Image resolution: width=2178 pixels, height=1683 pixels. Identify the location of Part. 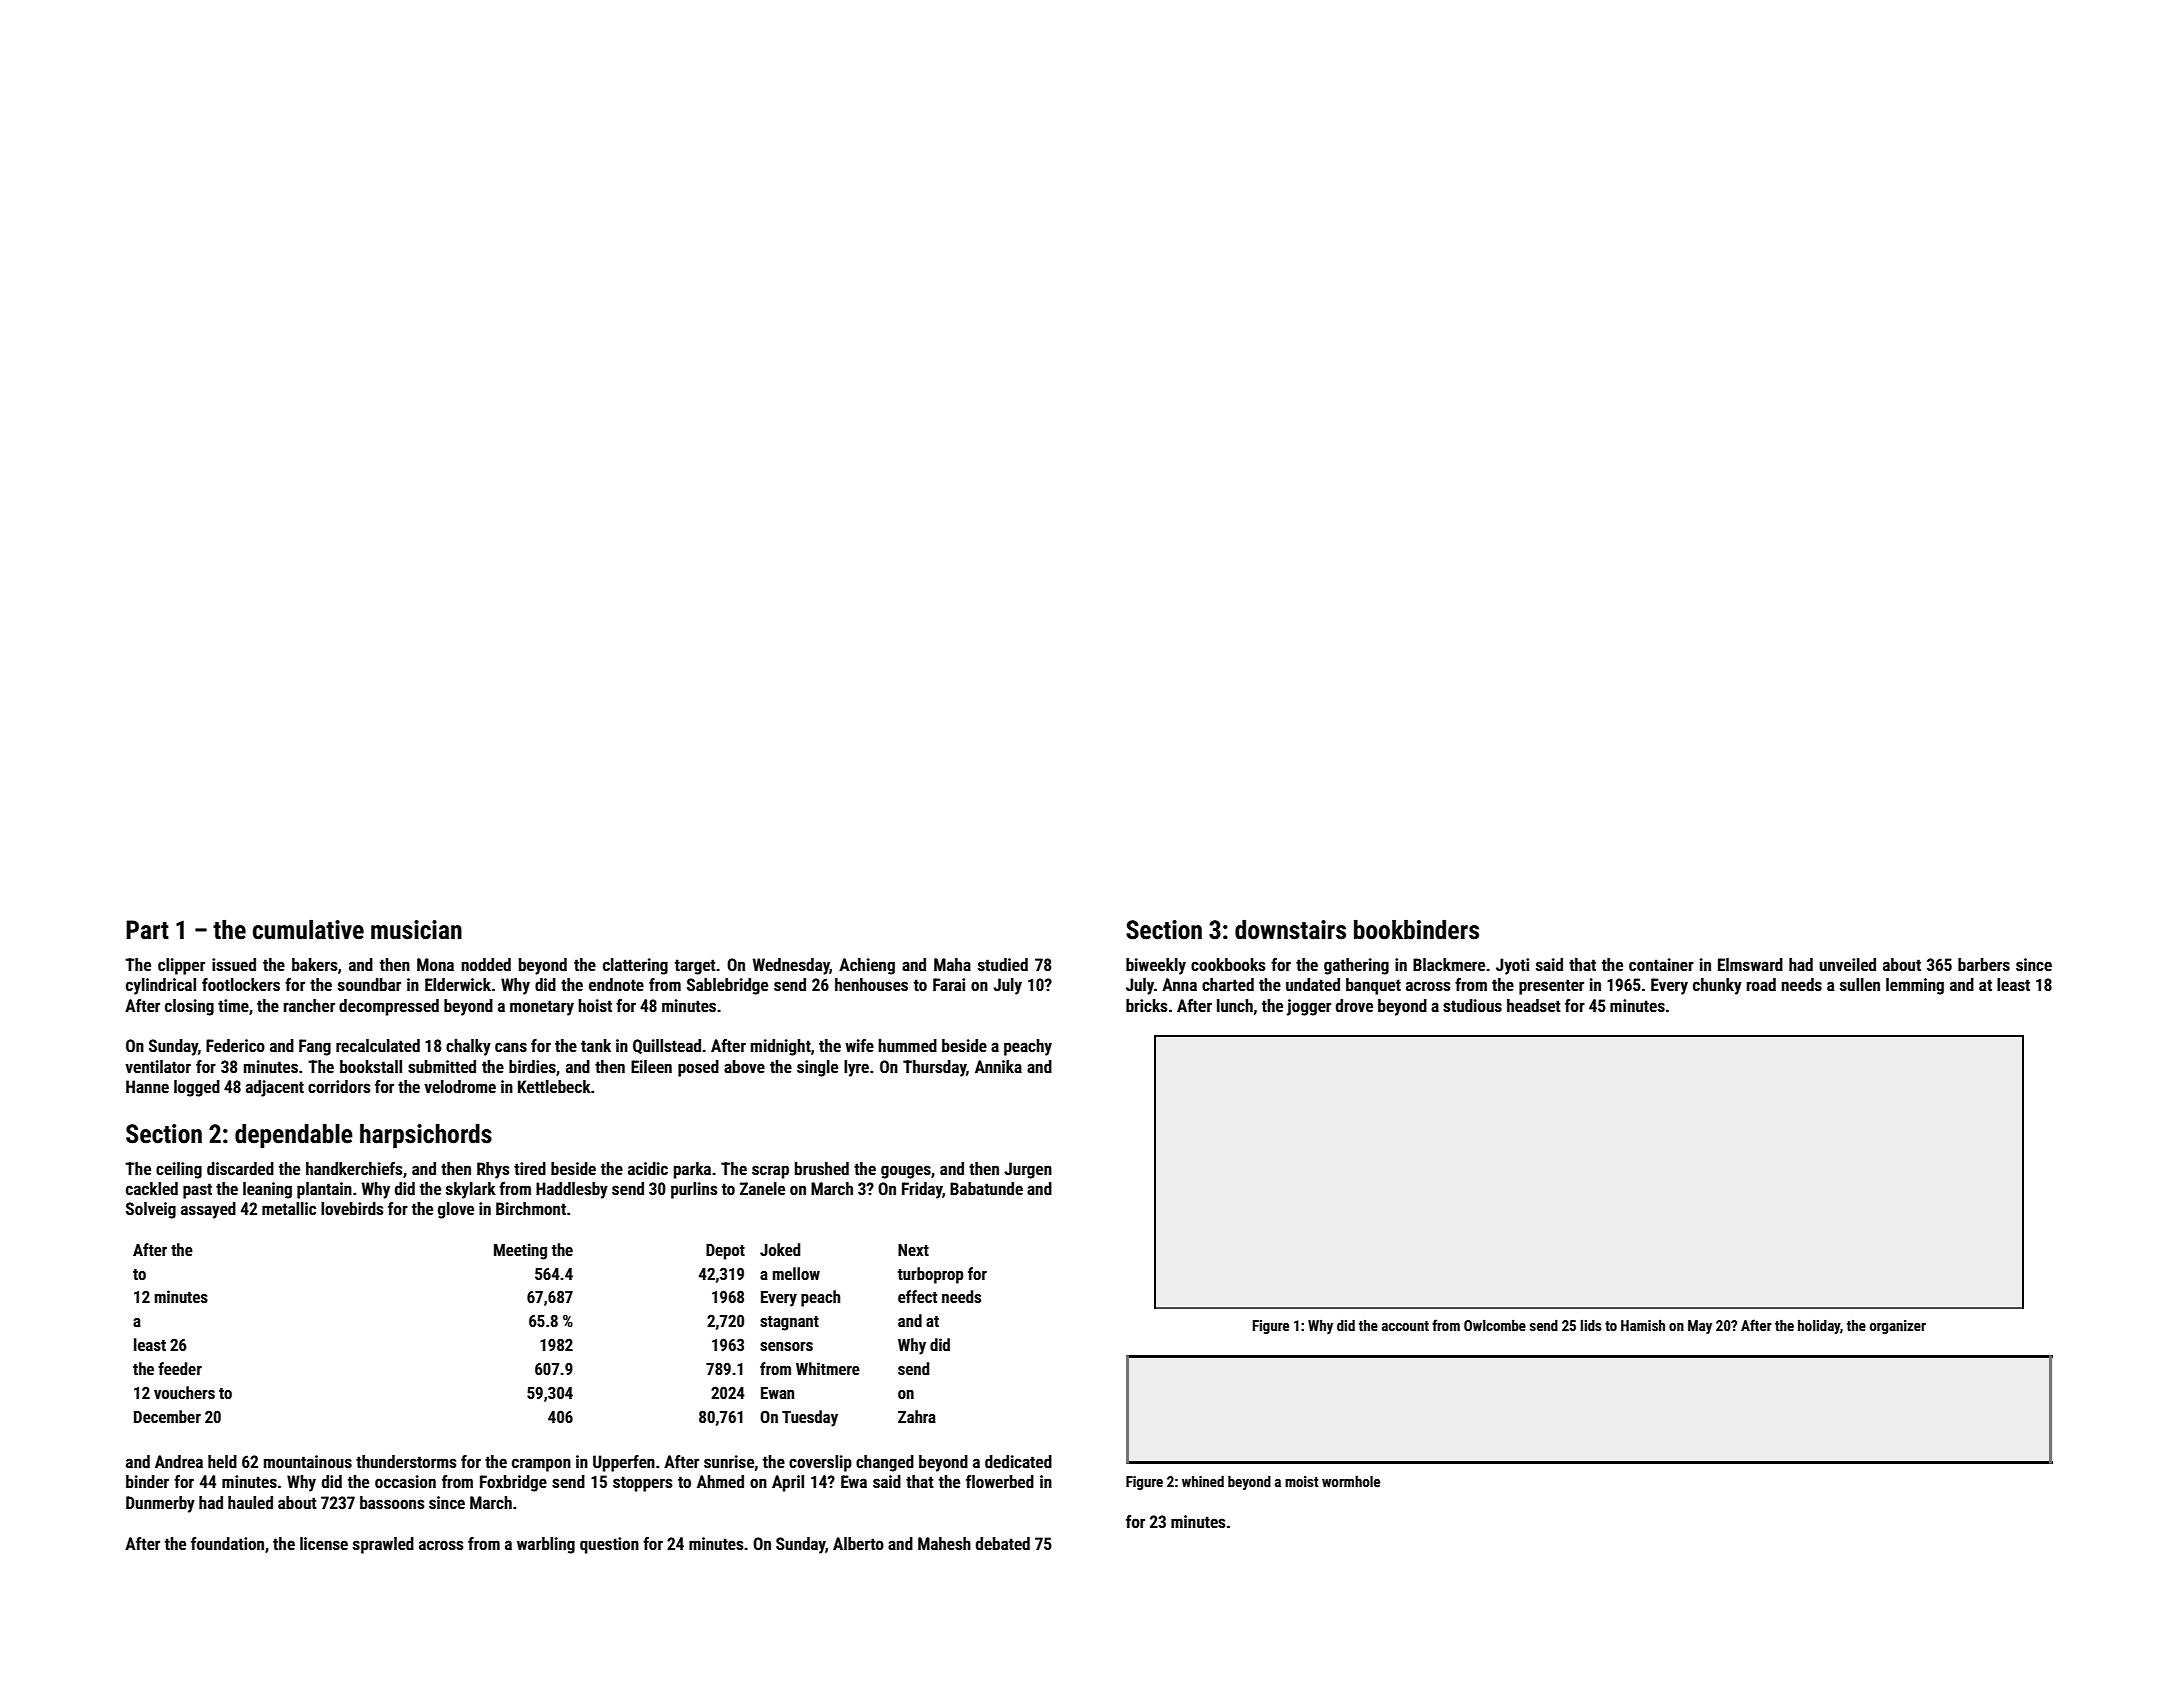
(147, 930).
